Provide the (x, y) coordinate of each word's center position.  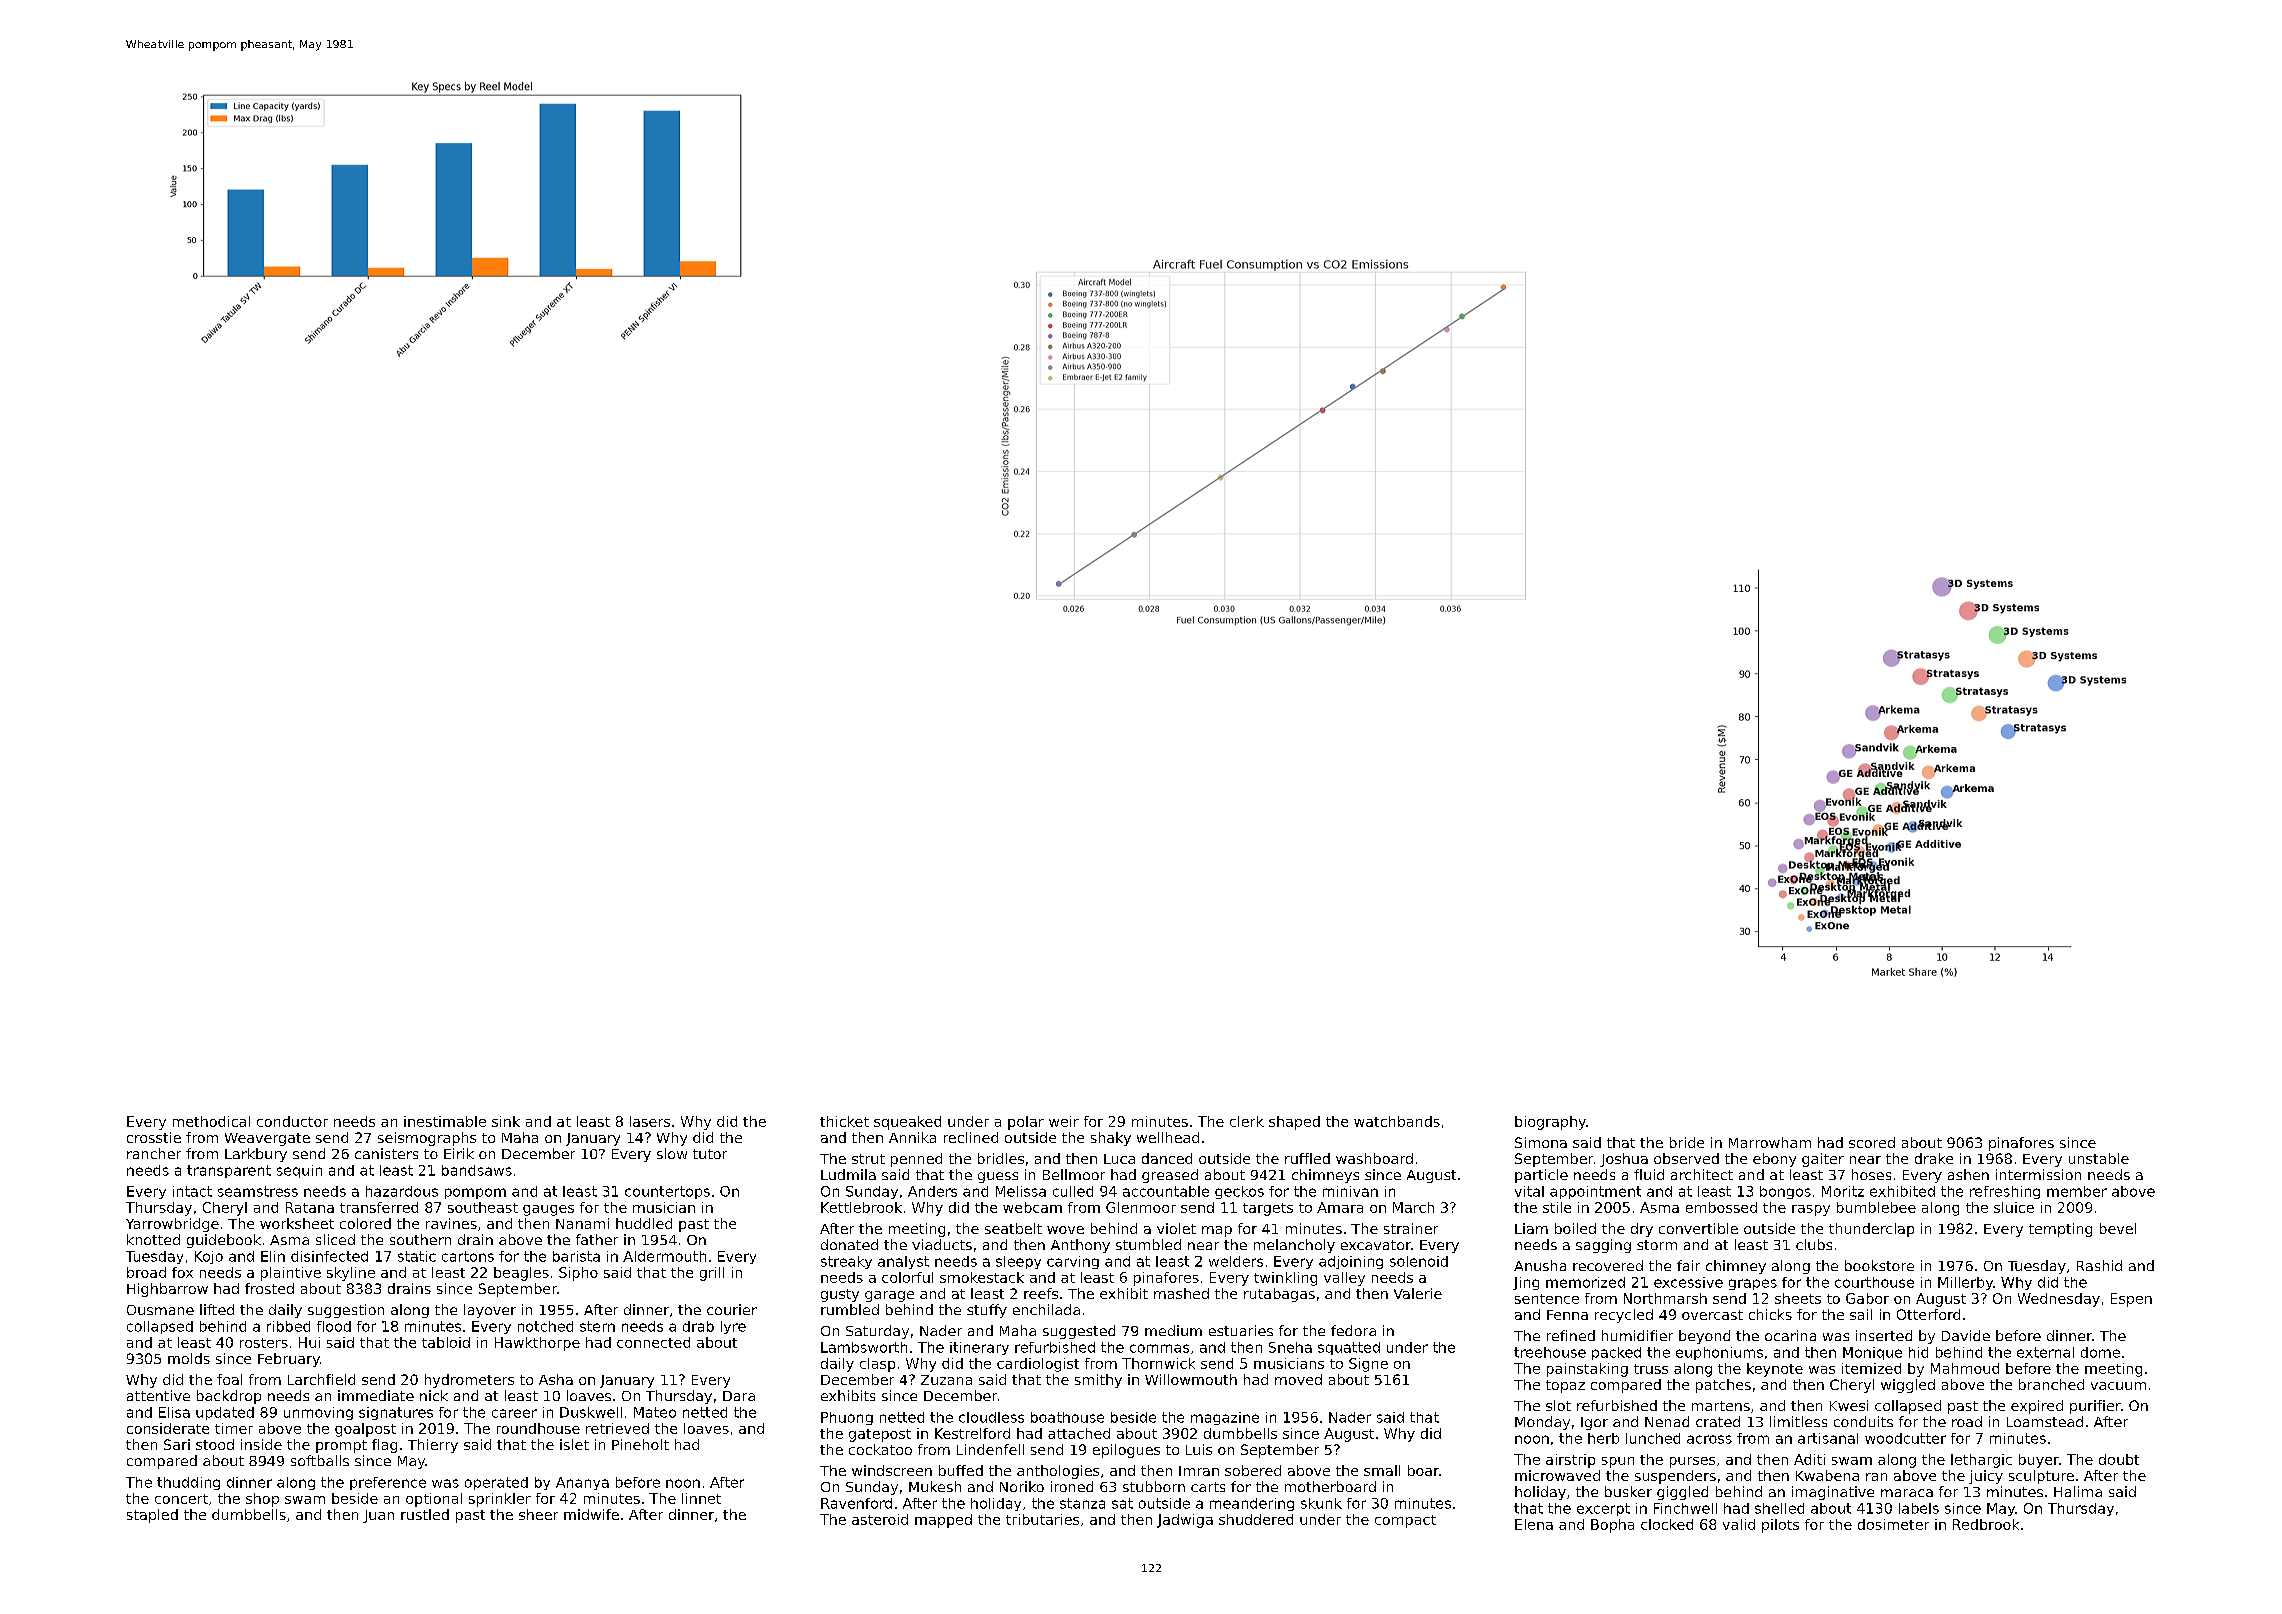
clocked (1667, 1524)
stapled (152, 1516)
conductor (292, 1121)
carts (1208, 1487)
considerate (168, 1428)
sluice (2014, 1207)
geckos (1239, 1192)
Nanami (582, 1223)
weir (1064, 1121)
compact (1405, 1521)
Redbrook (1986, 1524)
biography (1550, 1123)
